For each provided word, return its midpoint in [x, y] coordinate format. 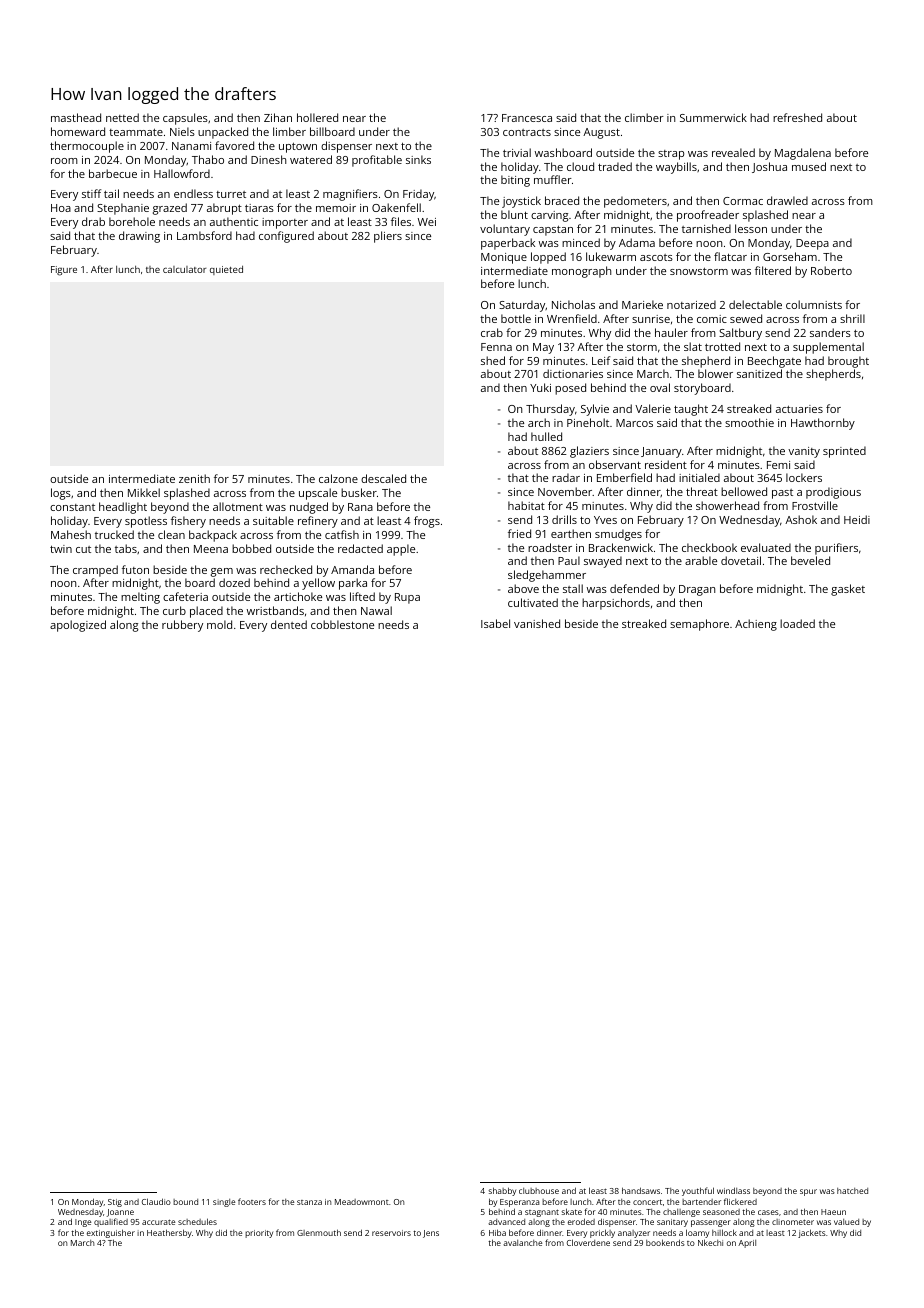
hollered [317, 117]
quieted [226, 270]
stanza [309, 1202]
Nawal [376, 610]
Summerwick [713, 117]
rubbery [182, 626]
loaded [797, 623]
